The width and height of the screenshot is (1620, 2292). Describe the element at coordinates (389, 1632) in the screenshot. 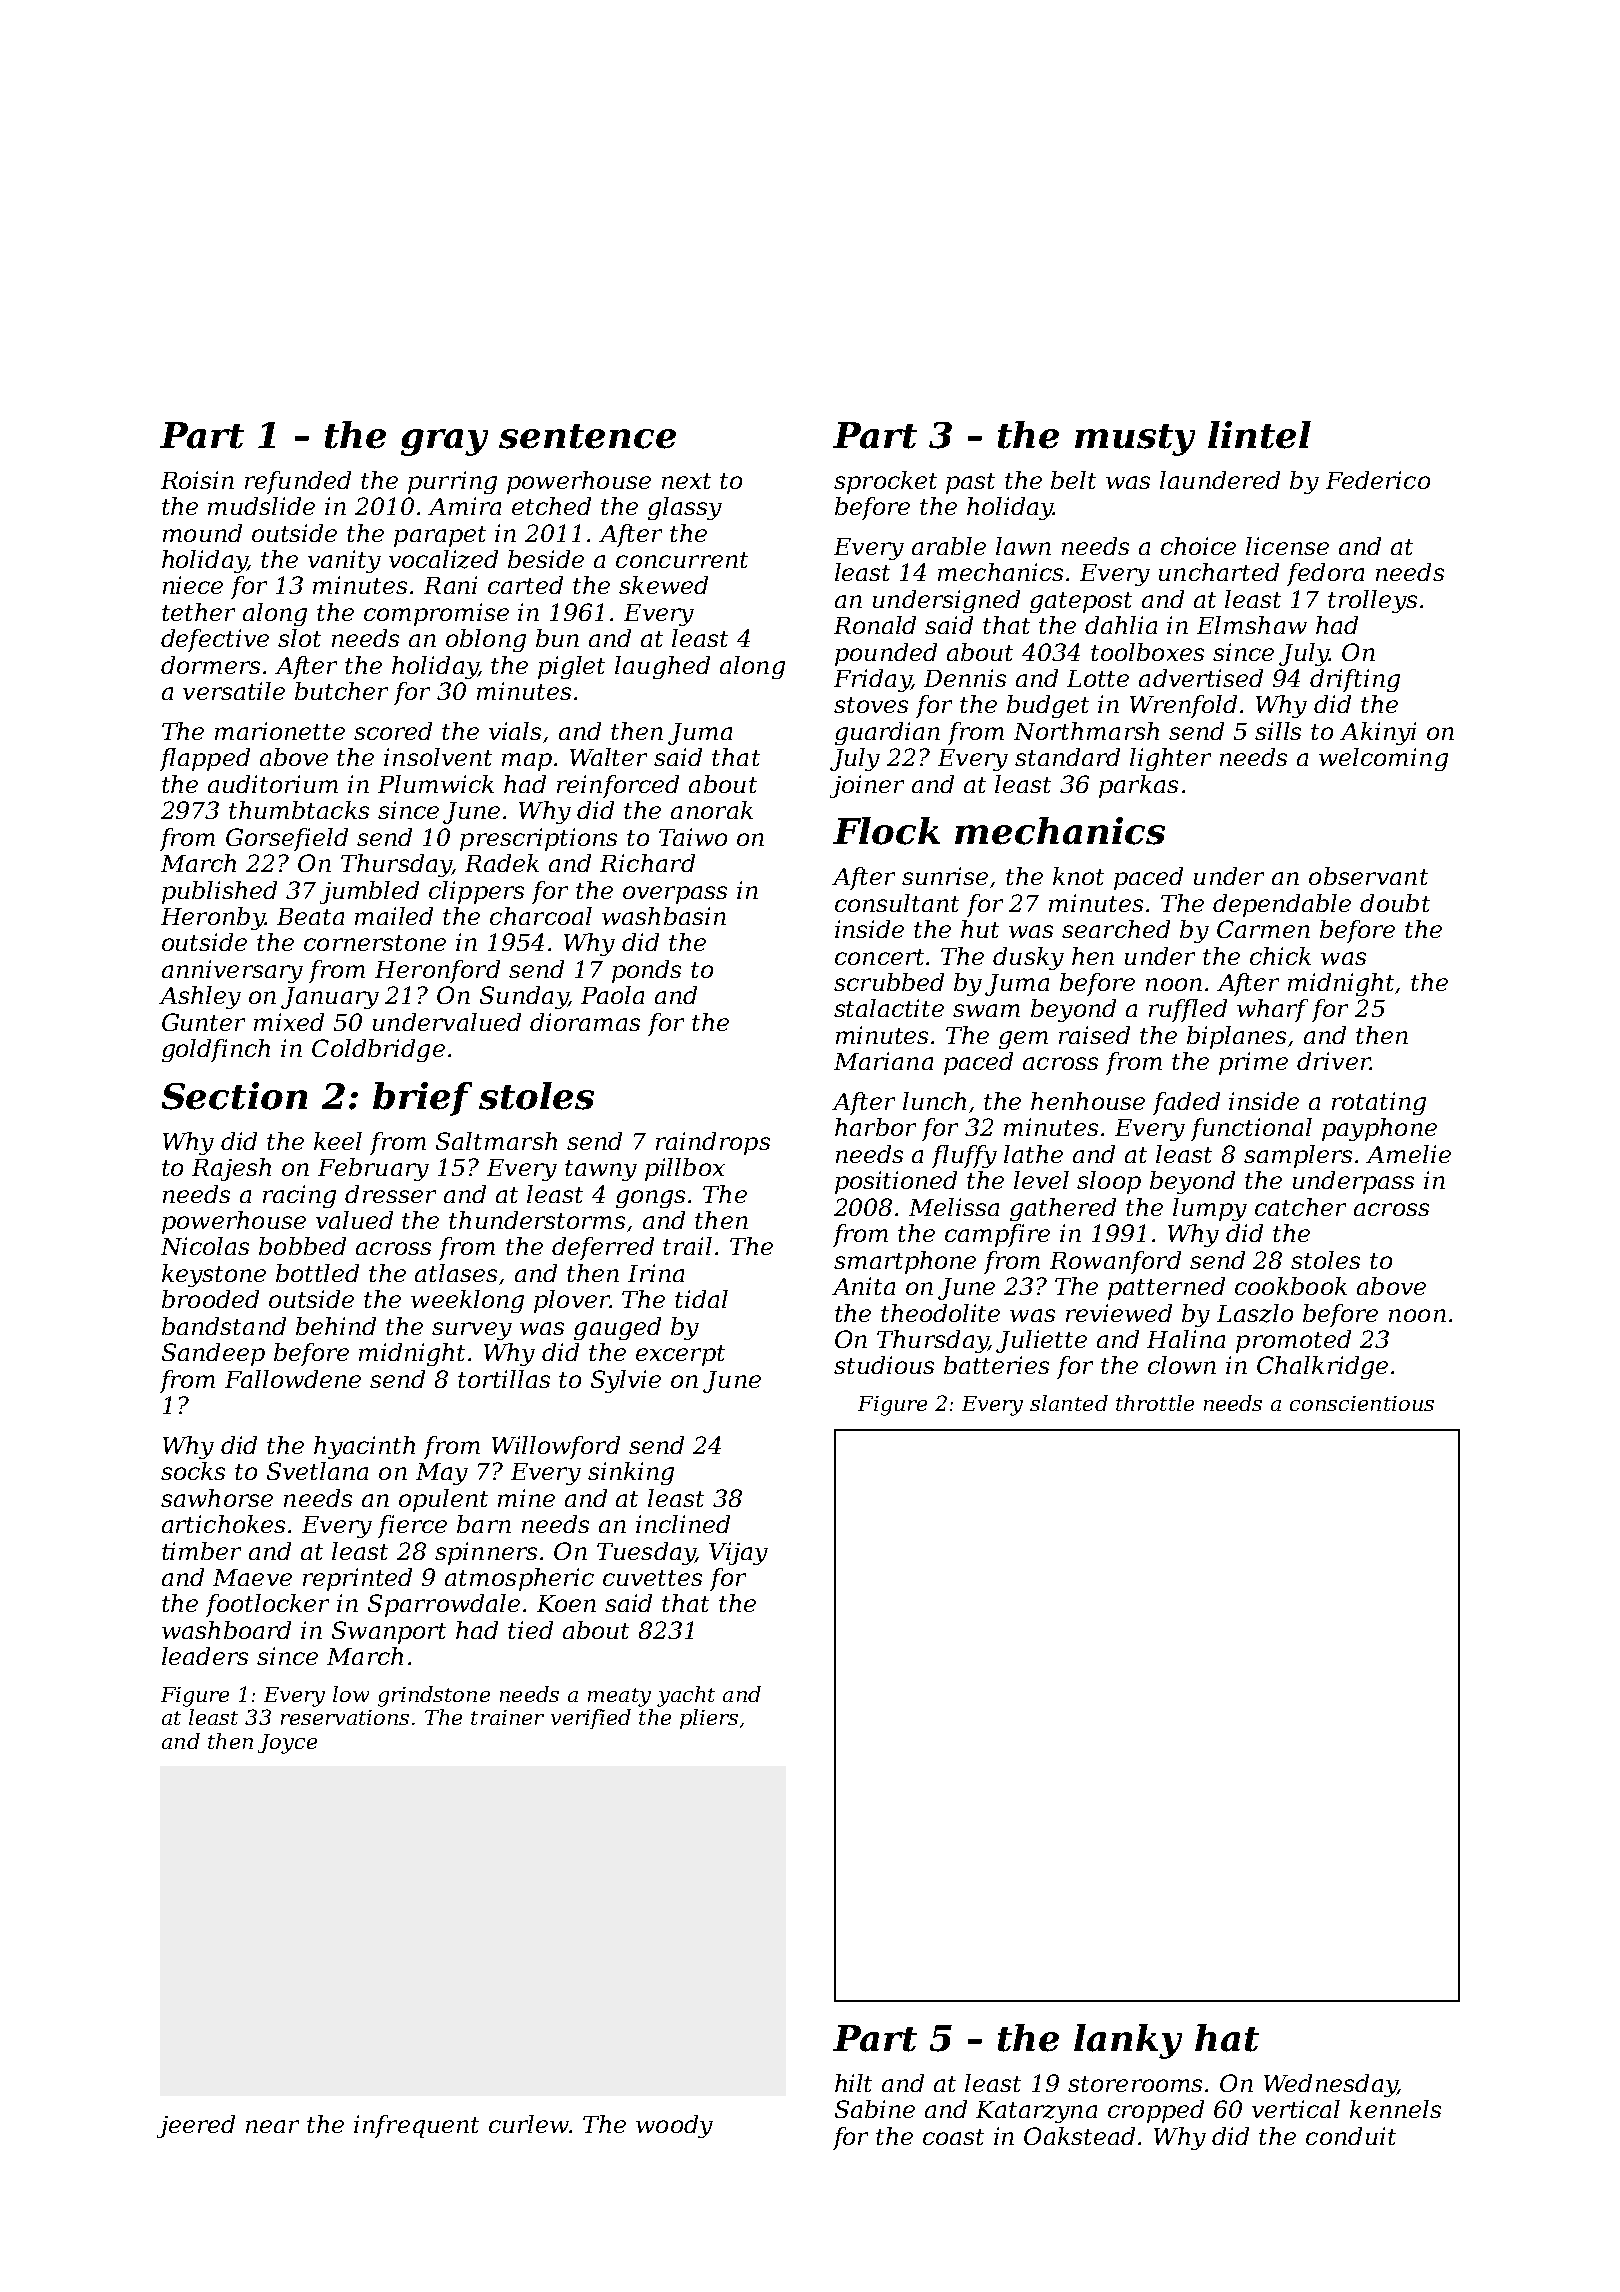

I see `Swanport` at that location.
